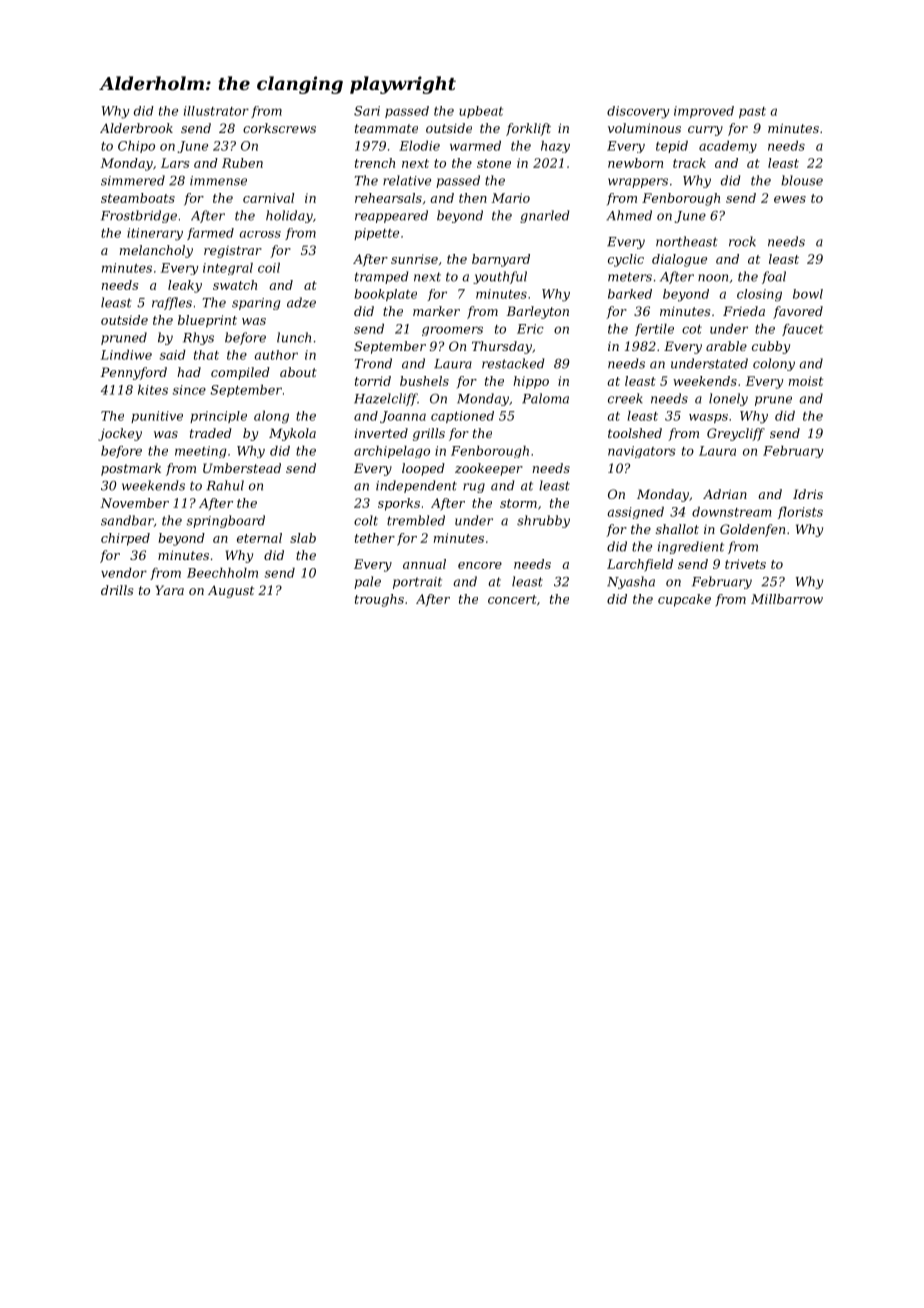 The image size is (924, 1308). Describe the element at coordinates (138, 198) in the image. I see `steamboats` at that location.
